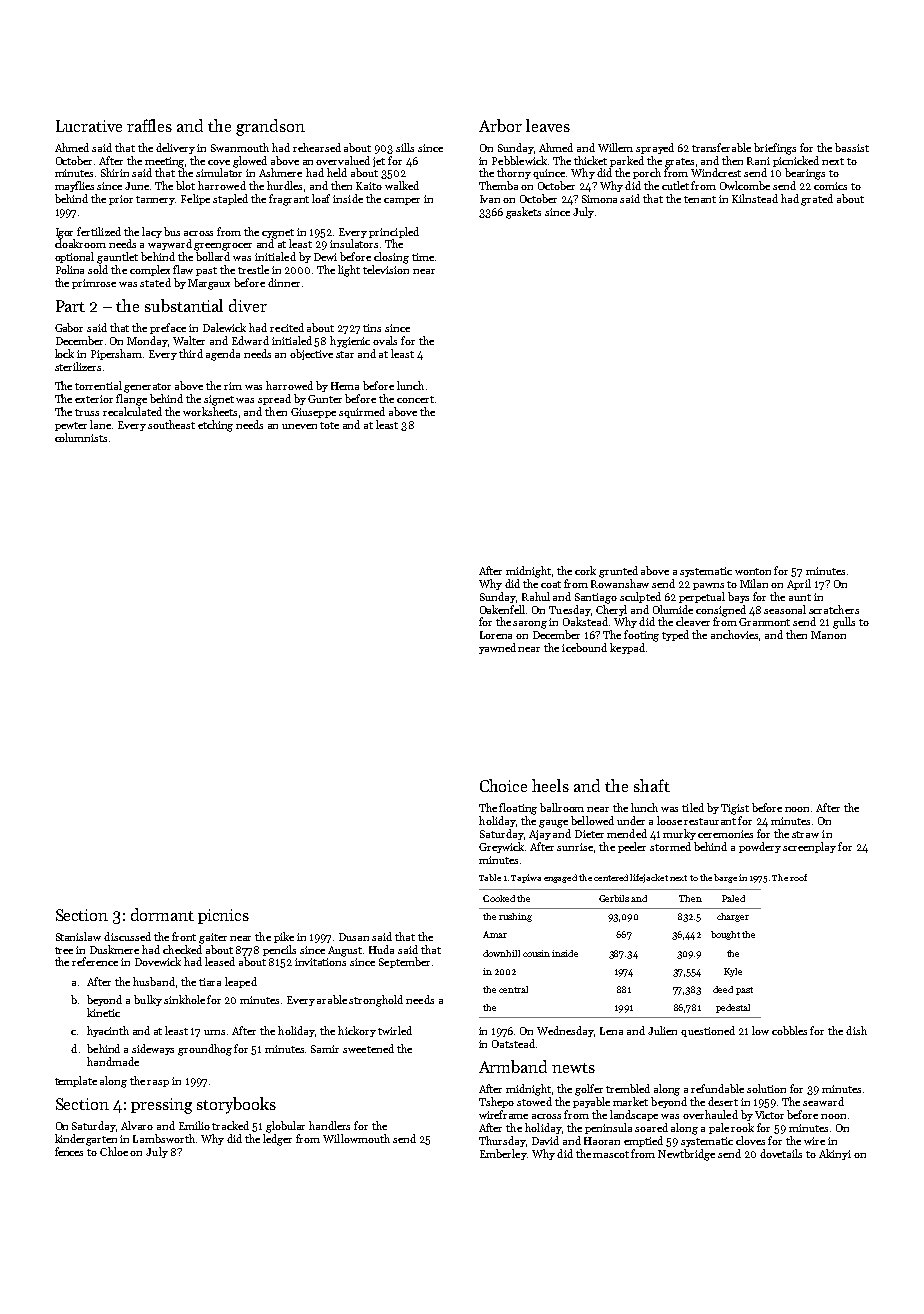 The width and height of the screenshot is (924, 1314). I want to click on leaves, so click(548, 125).
